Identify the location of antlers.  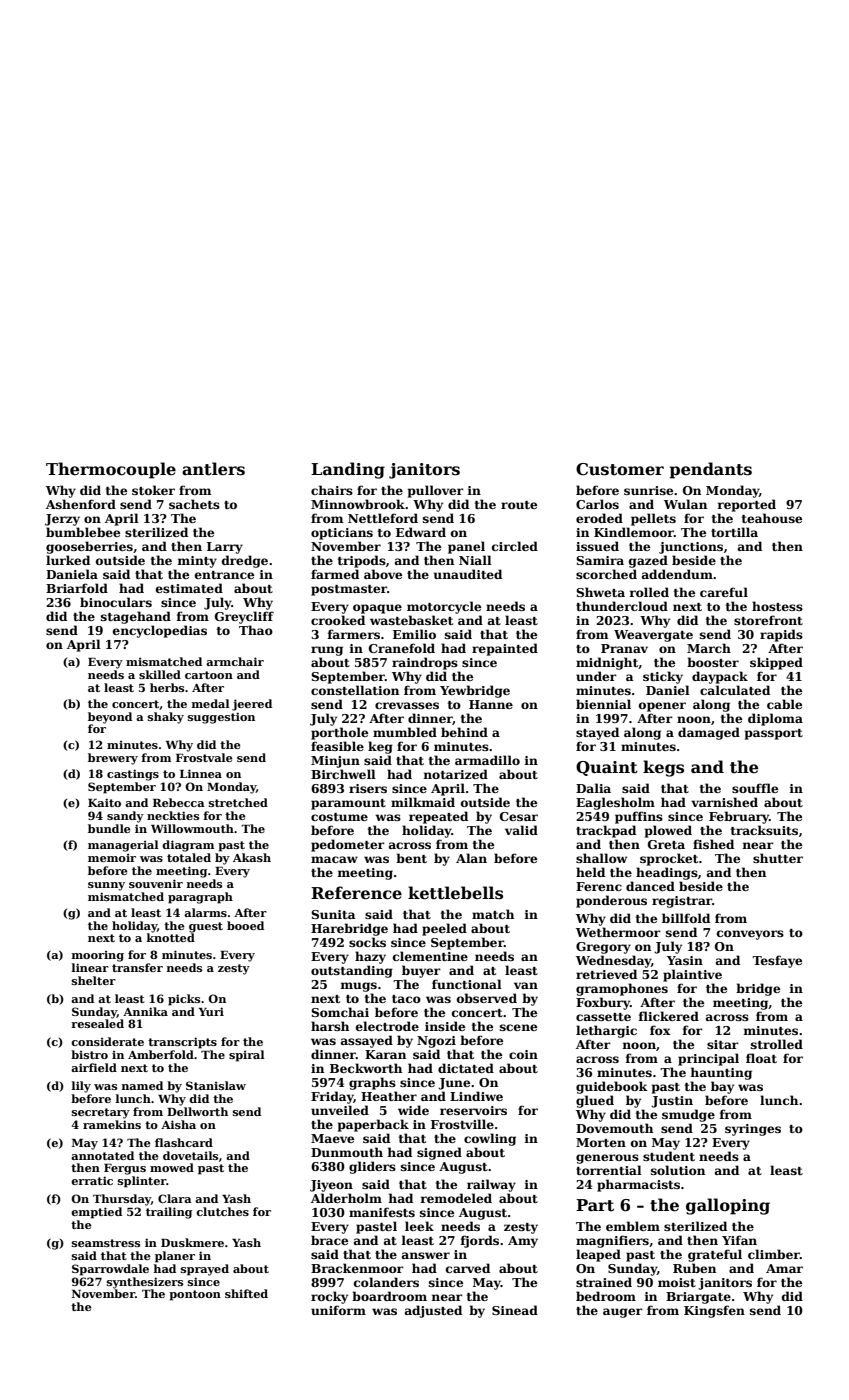
(213, 469).
